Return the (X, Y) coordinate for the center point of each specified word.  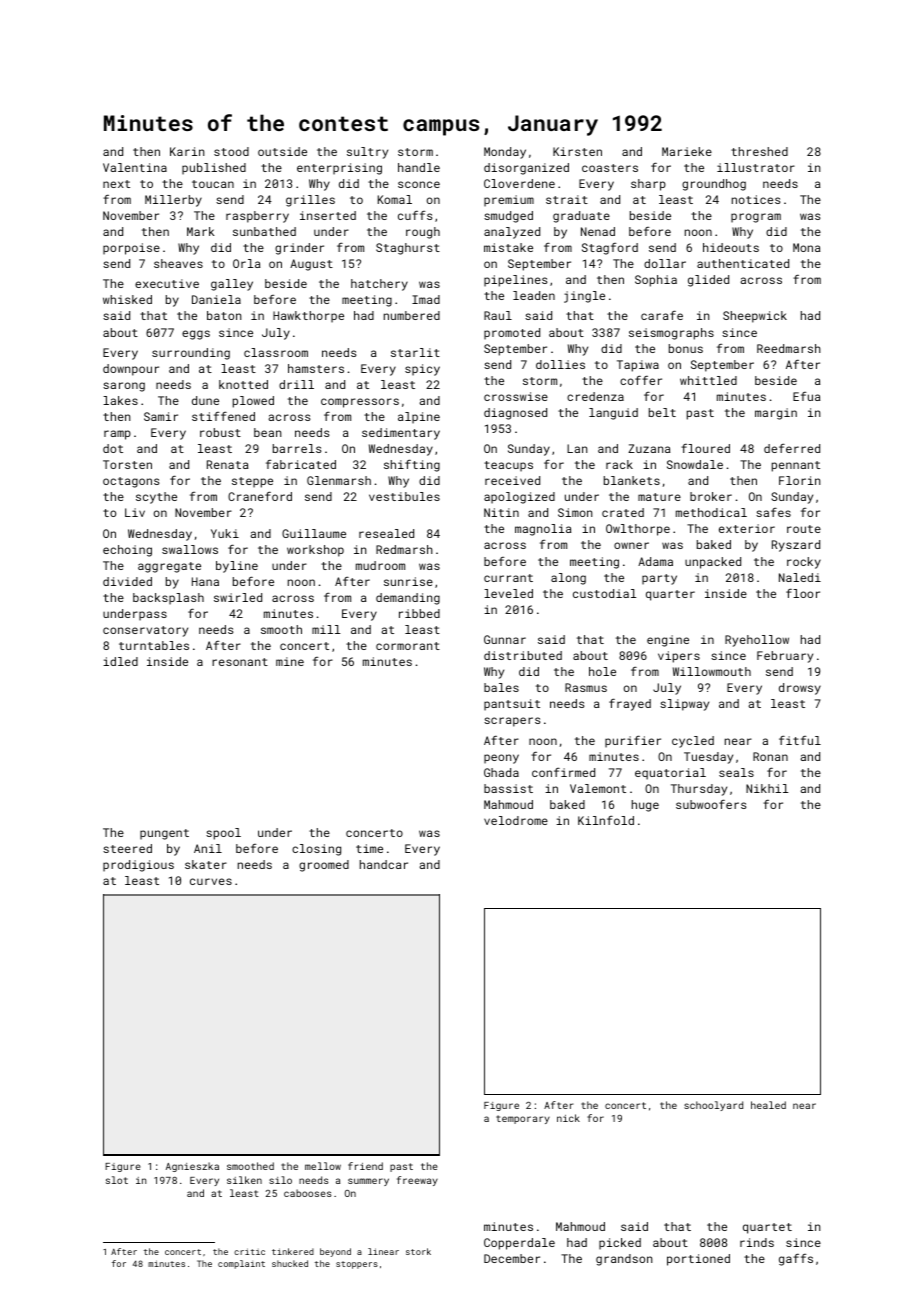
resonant (240, 662)
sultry (367, 153)
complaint (241, 1264)
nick (568, 1118)
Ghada (501, 772)
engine (668, 641)
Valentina (135, 167)
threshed (759, 151)
